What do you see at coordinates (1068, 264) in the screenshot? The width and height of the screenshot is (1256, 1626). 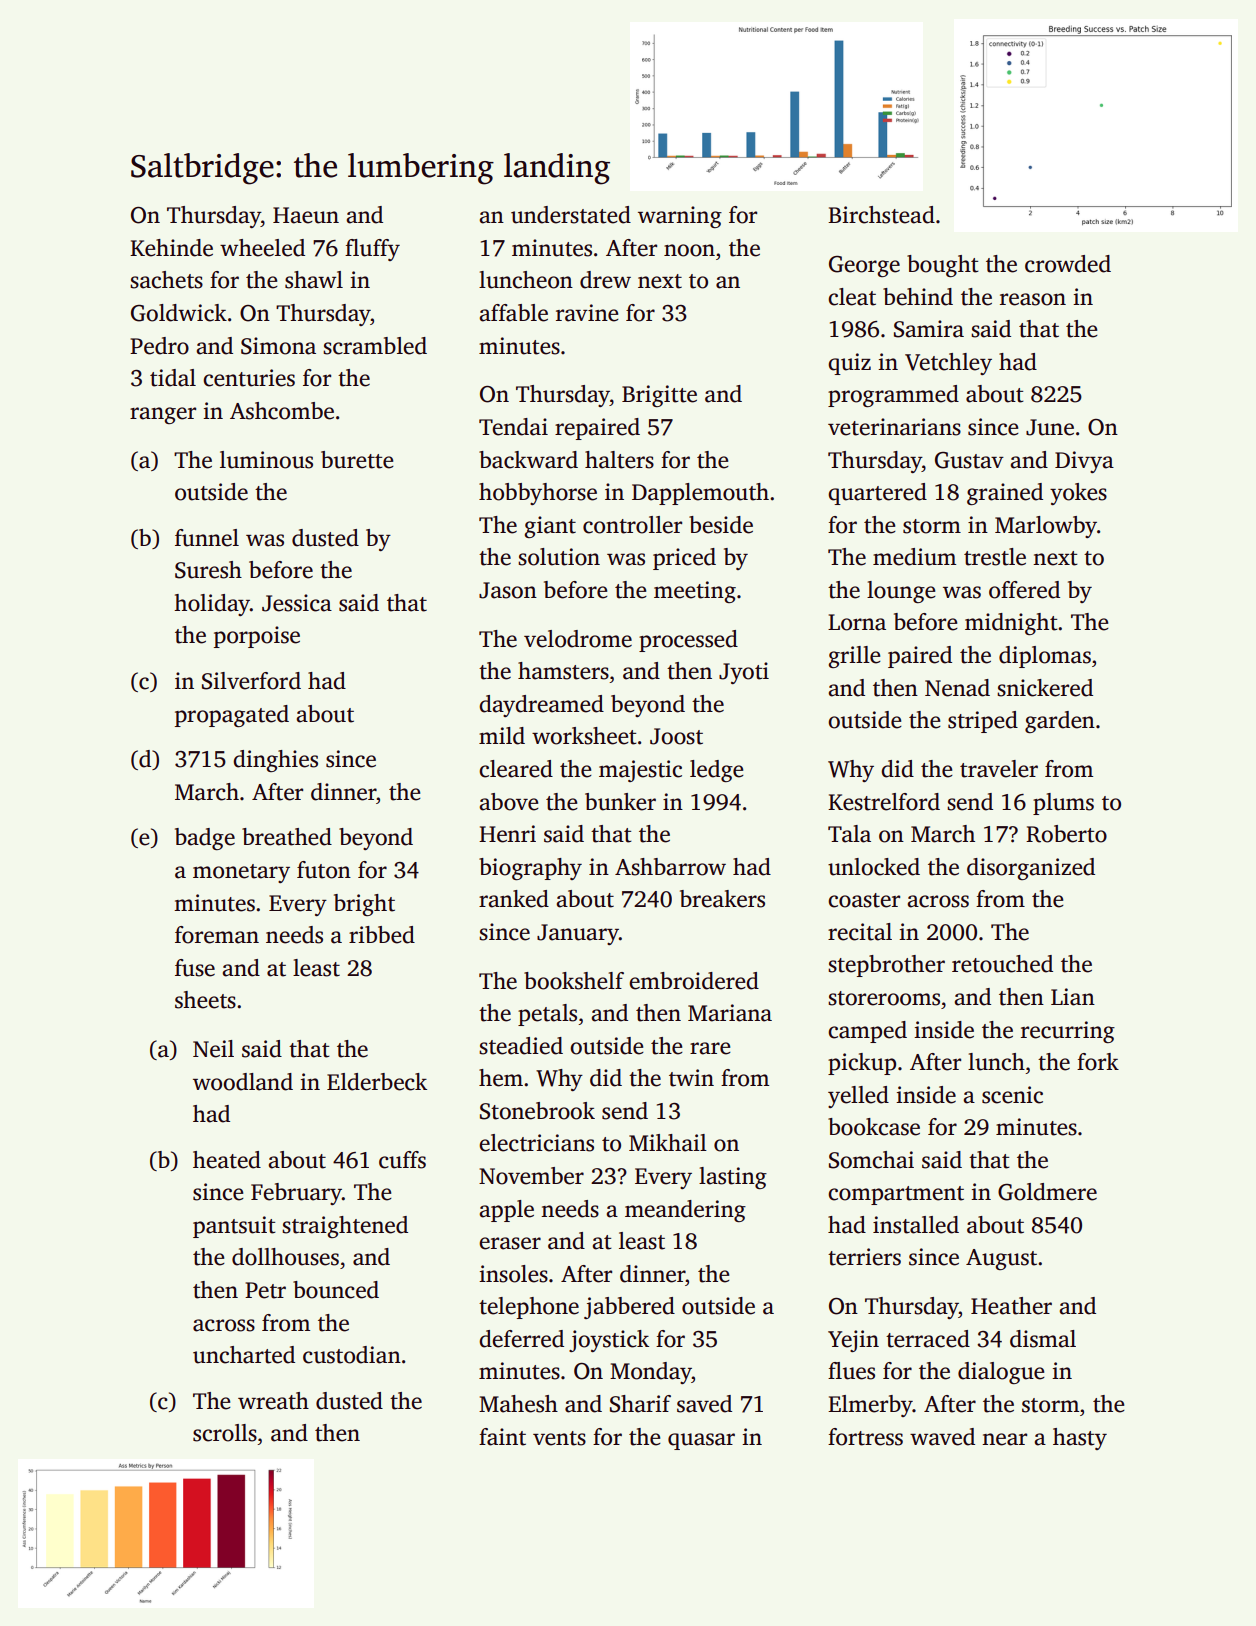 I see `crowded` at bounding box center [1068, 264].
